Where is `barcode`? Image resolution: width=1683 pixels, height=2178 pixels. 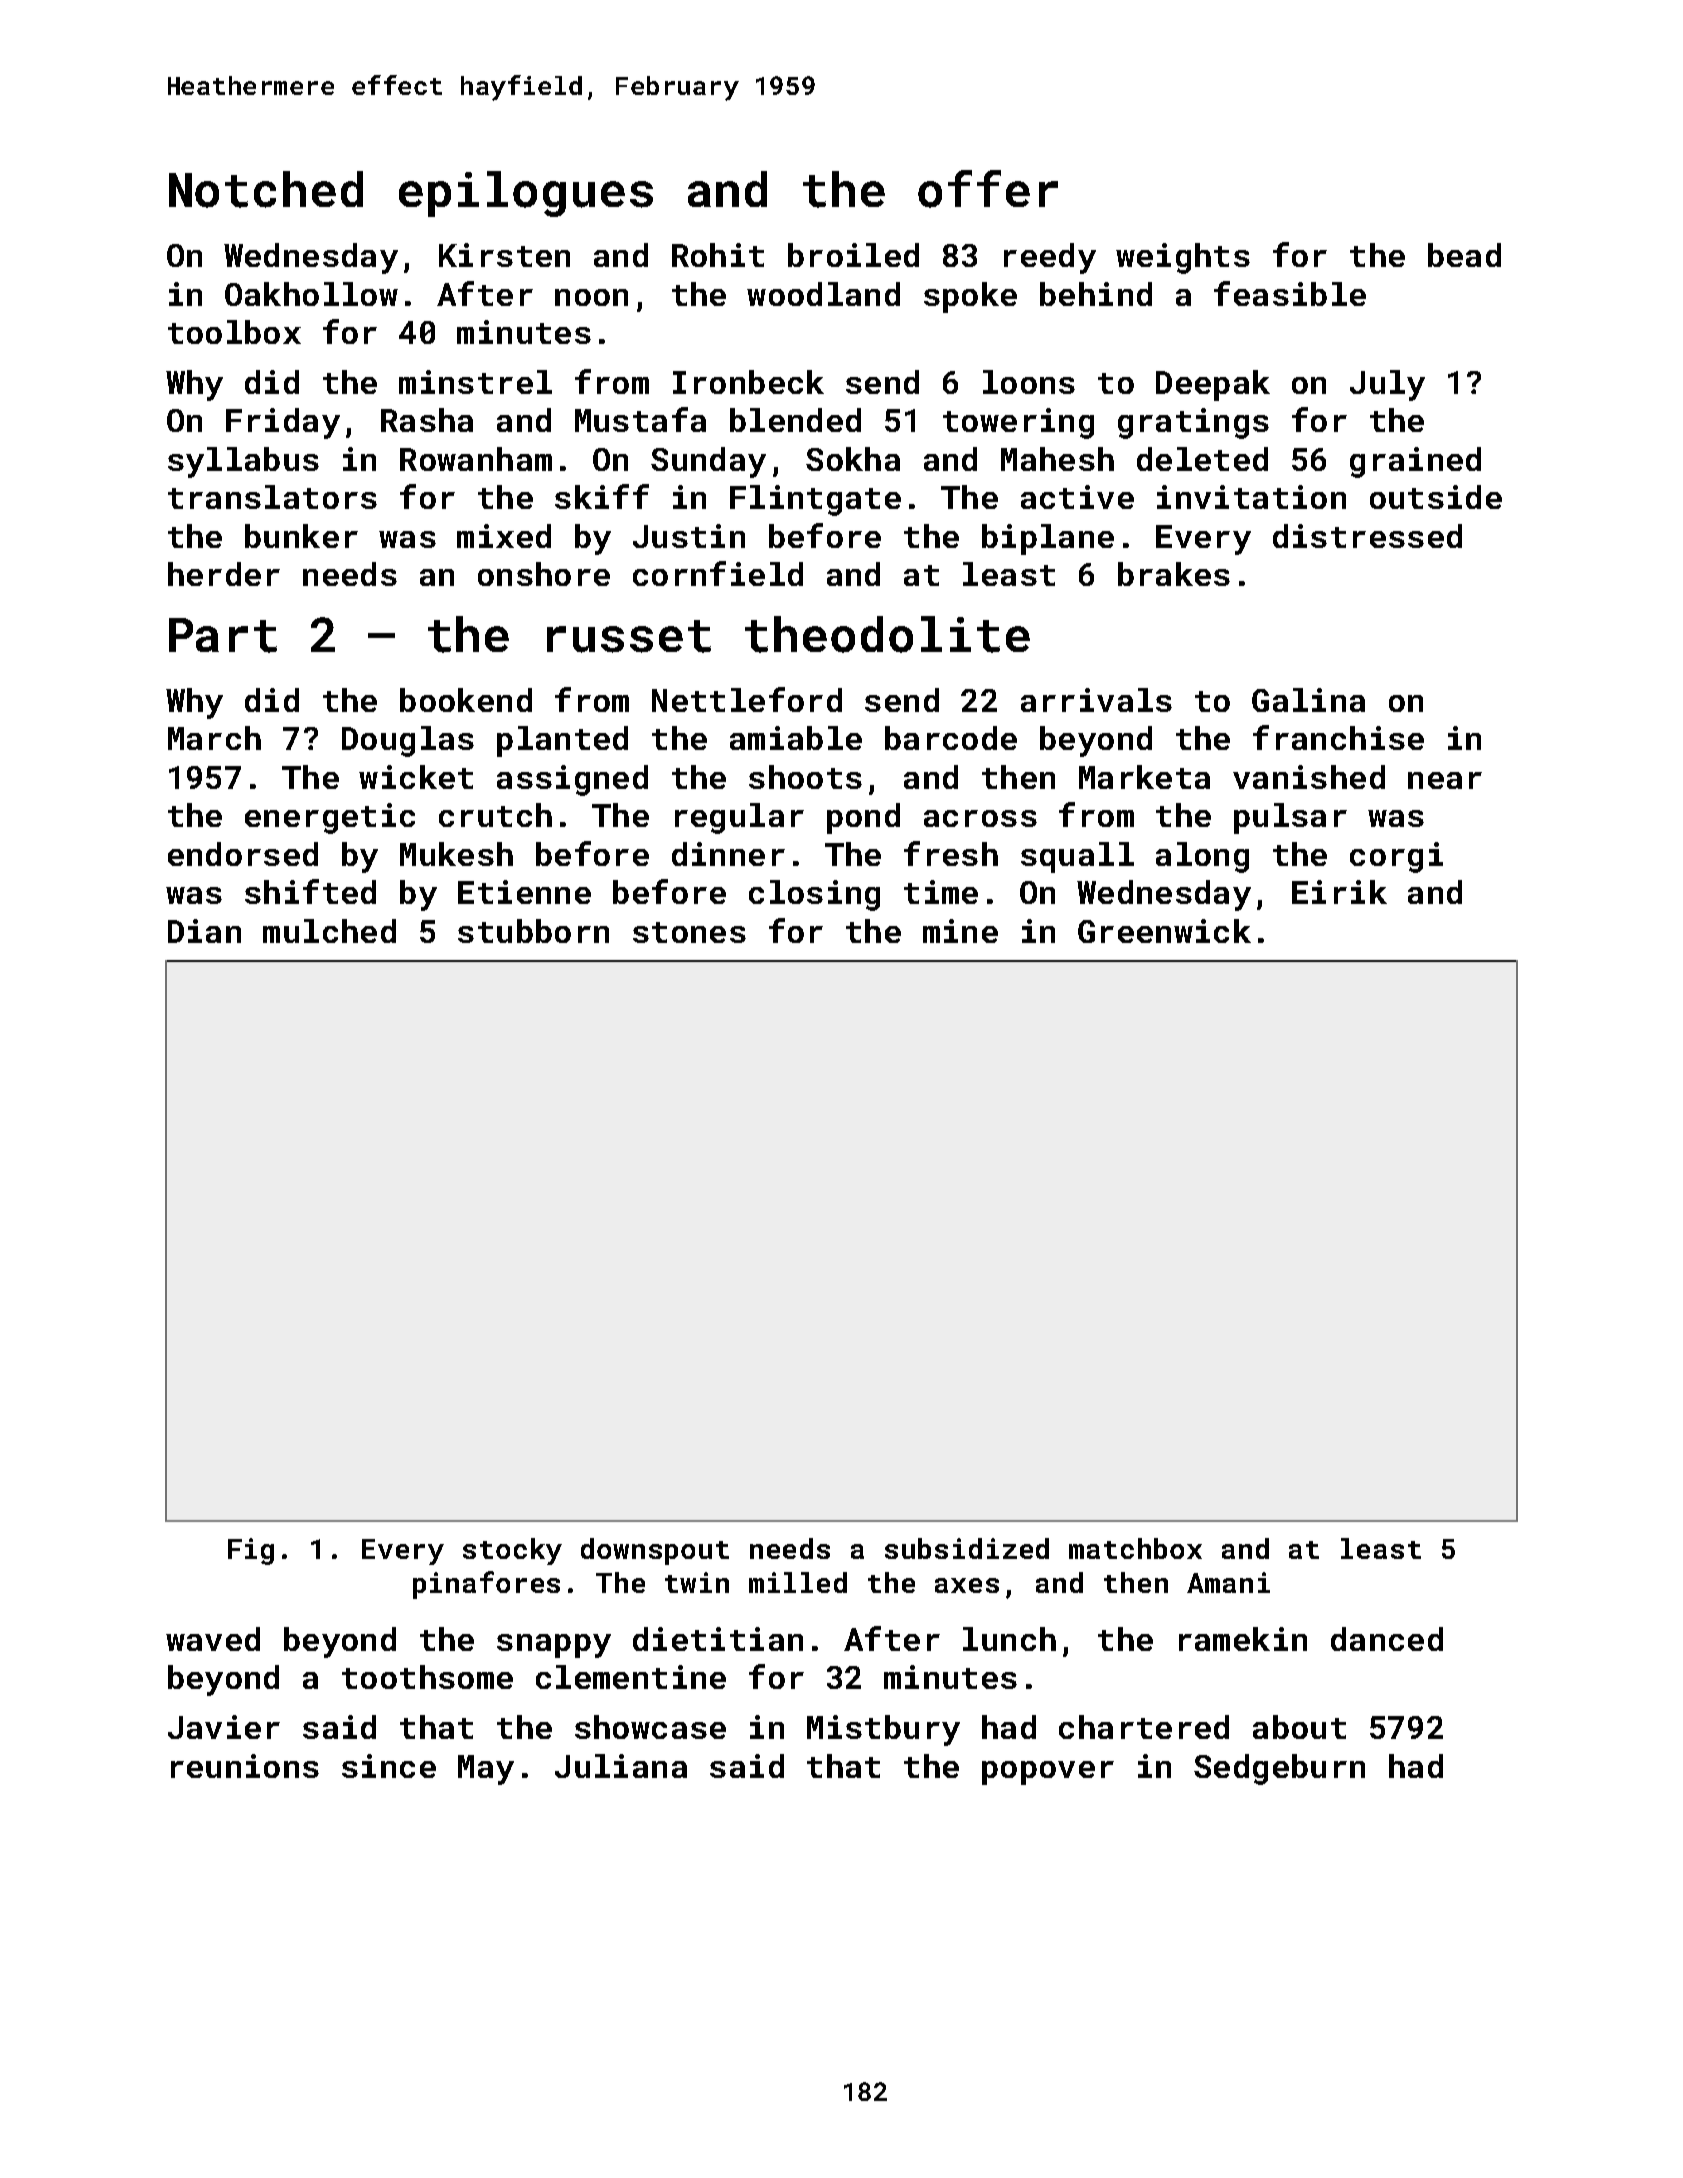
barcode is located at coordinates (951, 738).
